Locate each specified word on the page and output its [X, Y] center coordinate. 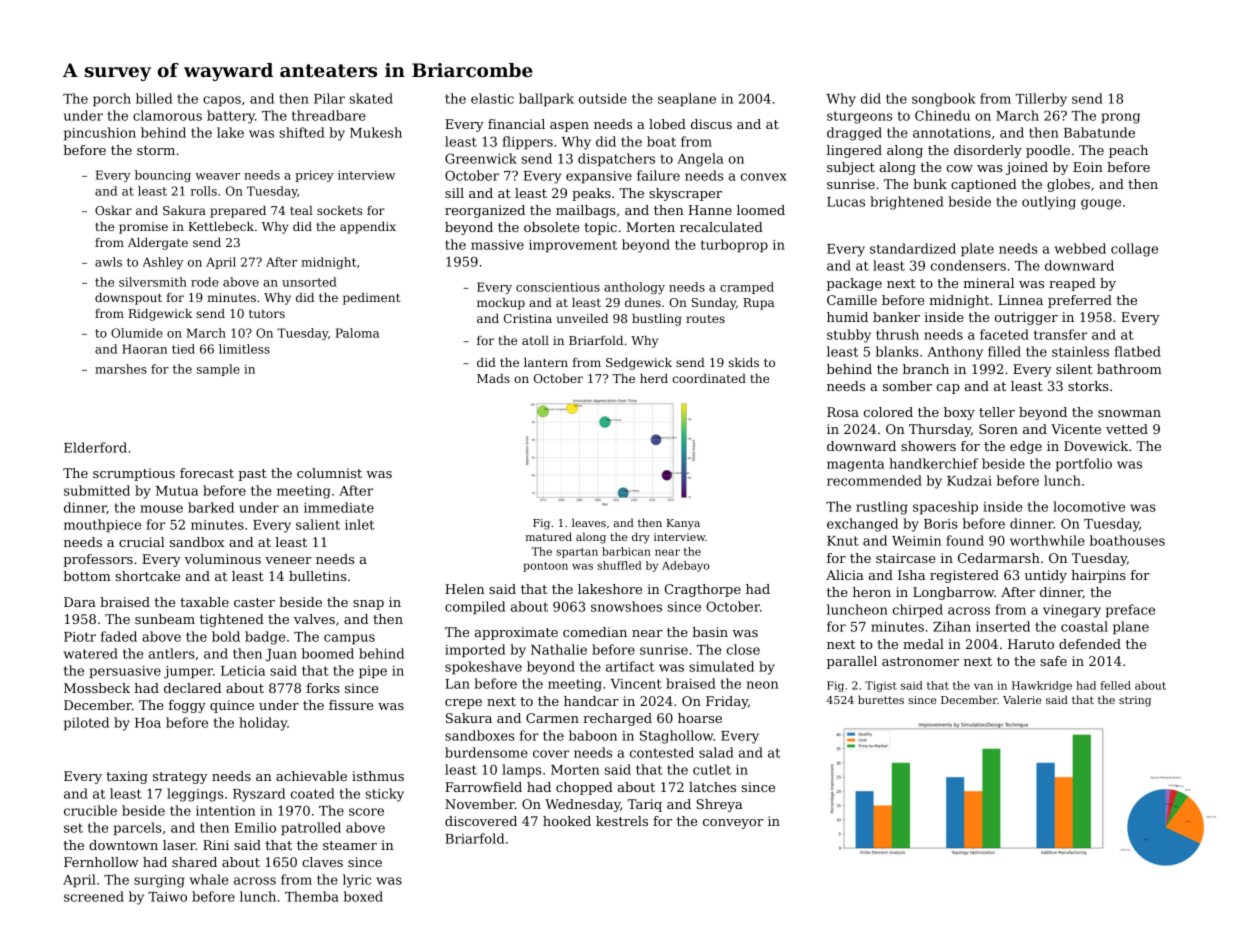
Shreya [720, 805]
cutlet [712, 769]
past [252, 475]
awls [108, 262]
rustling [882, 508]
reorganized [485, 211]
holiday [263, 724]
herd [654, 378]
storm [156, 150]
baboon [593, 735]
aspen [569, 127]
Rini [216, 845]
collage [1134, 250]
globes [1068, 185]
